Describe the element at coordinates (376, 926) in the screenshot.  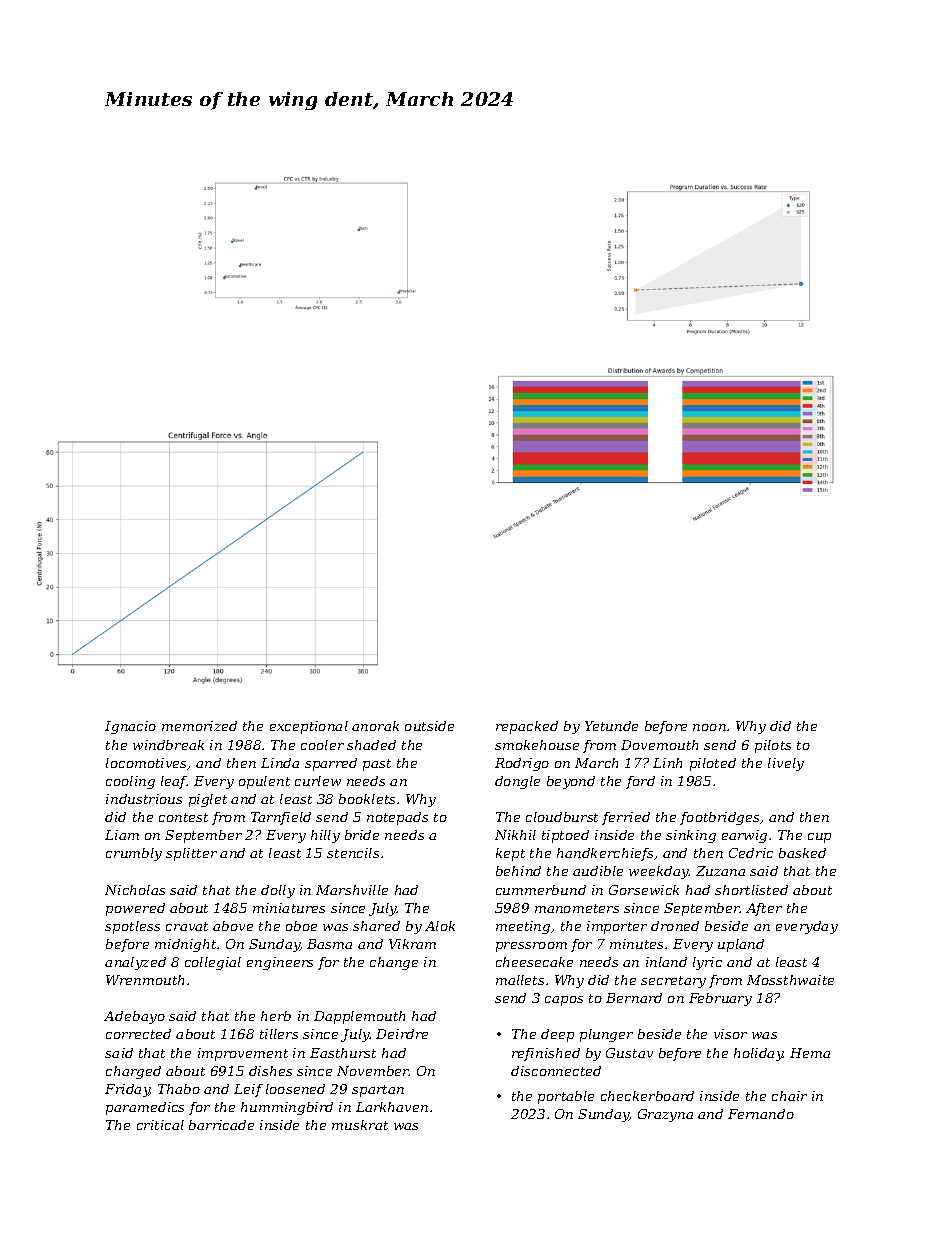
I see `shared` at that location.
